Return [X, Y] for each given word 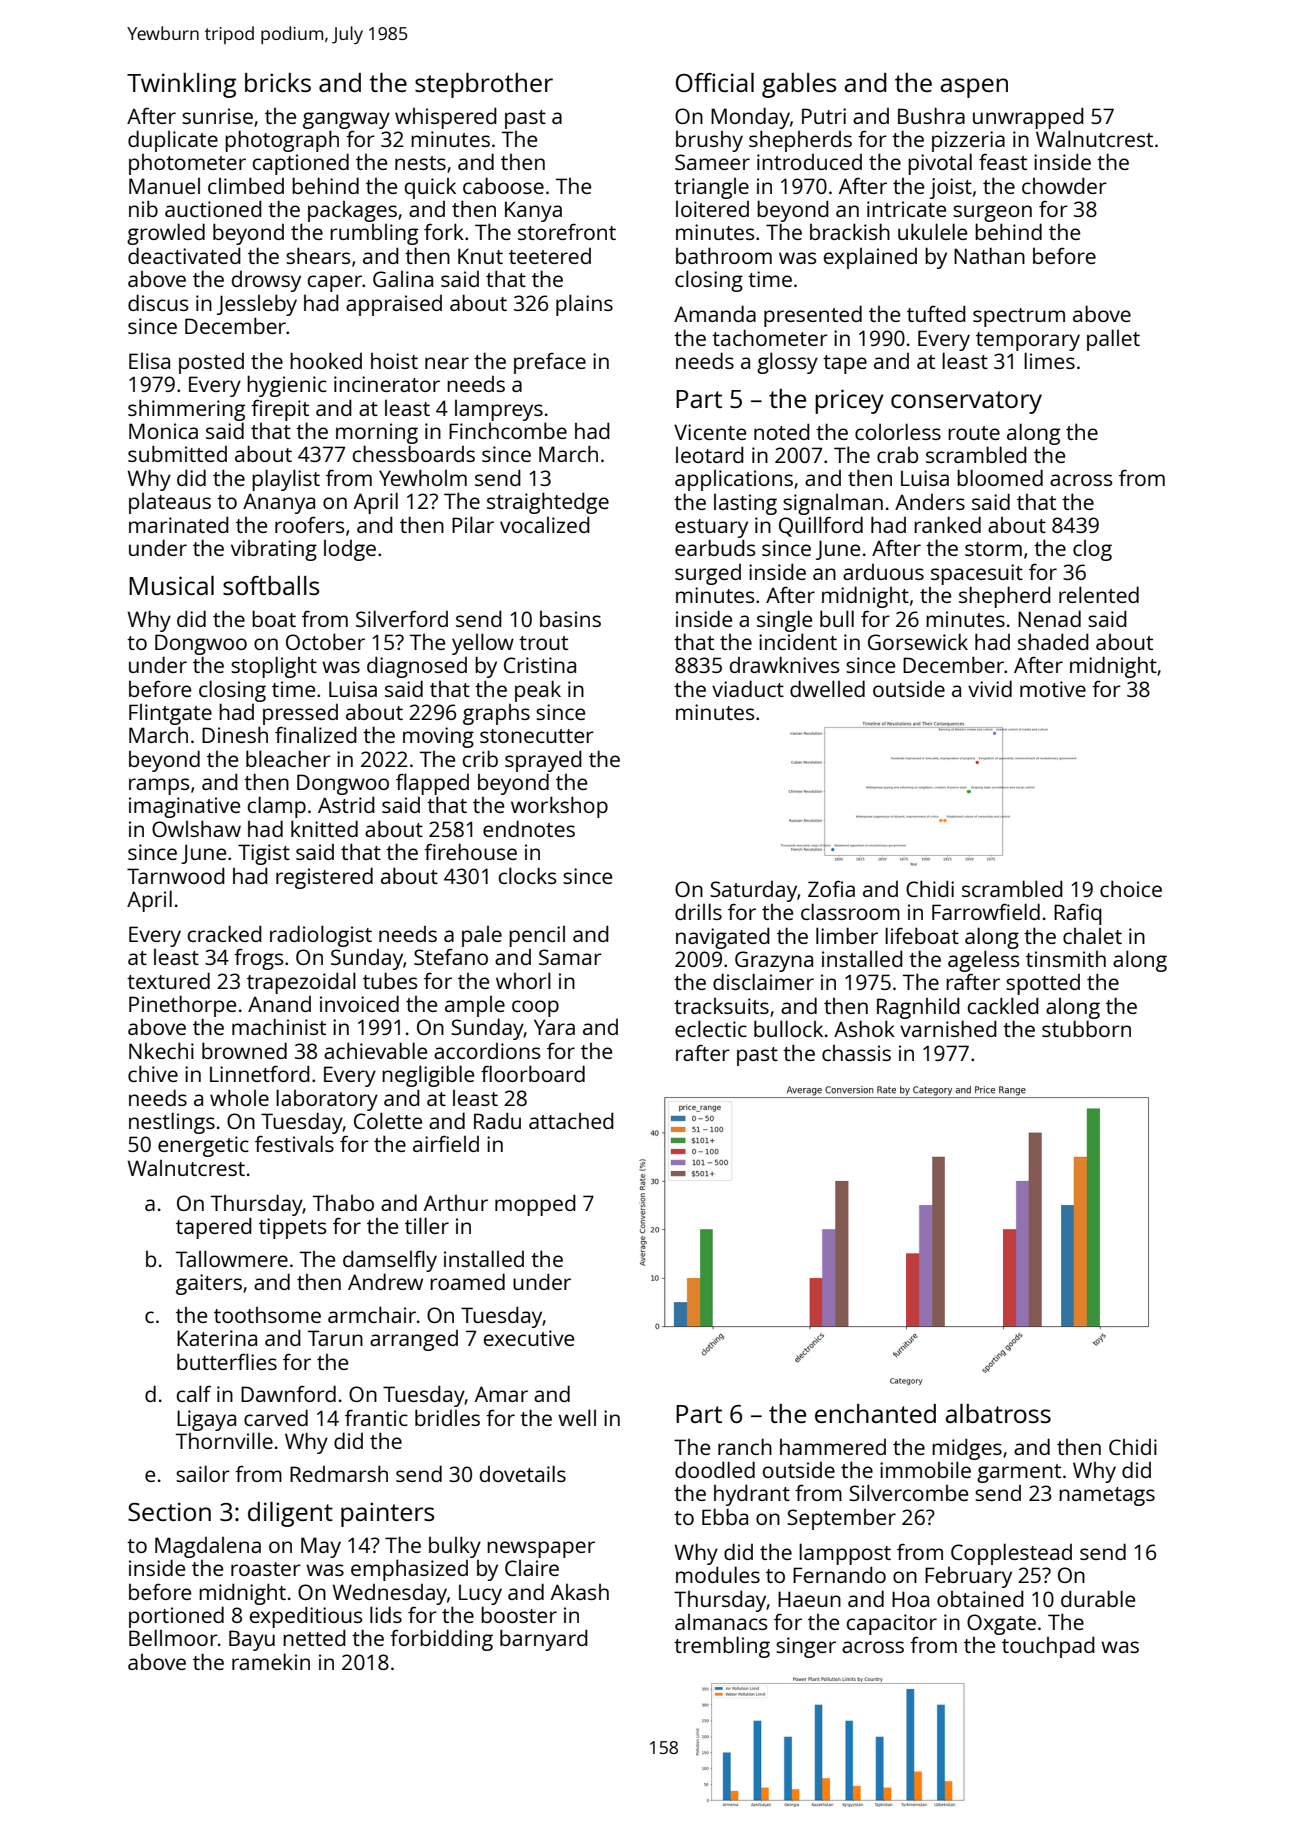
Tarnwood [176, 875]
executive [529, 1338]
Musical [171, 585]
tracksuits [721, 1006]
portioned [176, 1617]
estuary [711, 528]
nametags [1107, 1496]
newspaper [541, 1549]
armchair [372, 1314]
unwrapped [1028, 118]
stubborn [1086, 1028]
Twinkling [181, 85]
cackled [1003, 1005]
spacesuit [977, 574]
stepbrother [484, 85]
